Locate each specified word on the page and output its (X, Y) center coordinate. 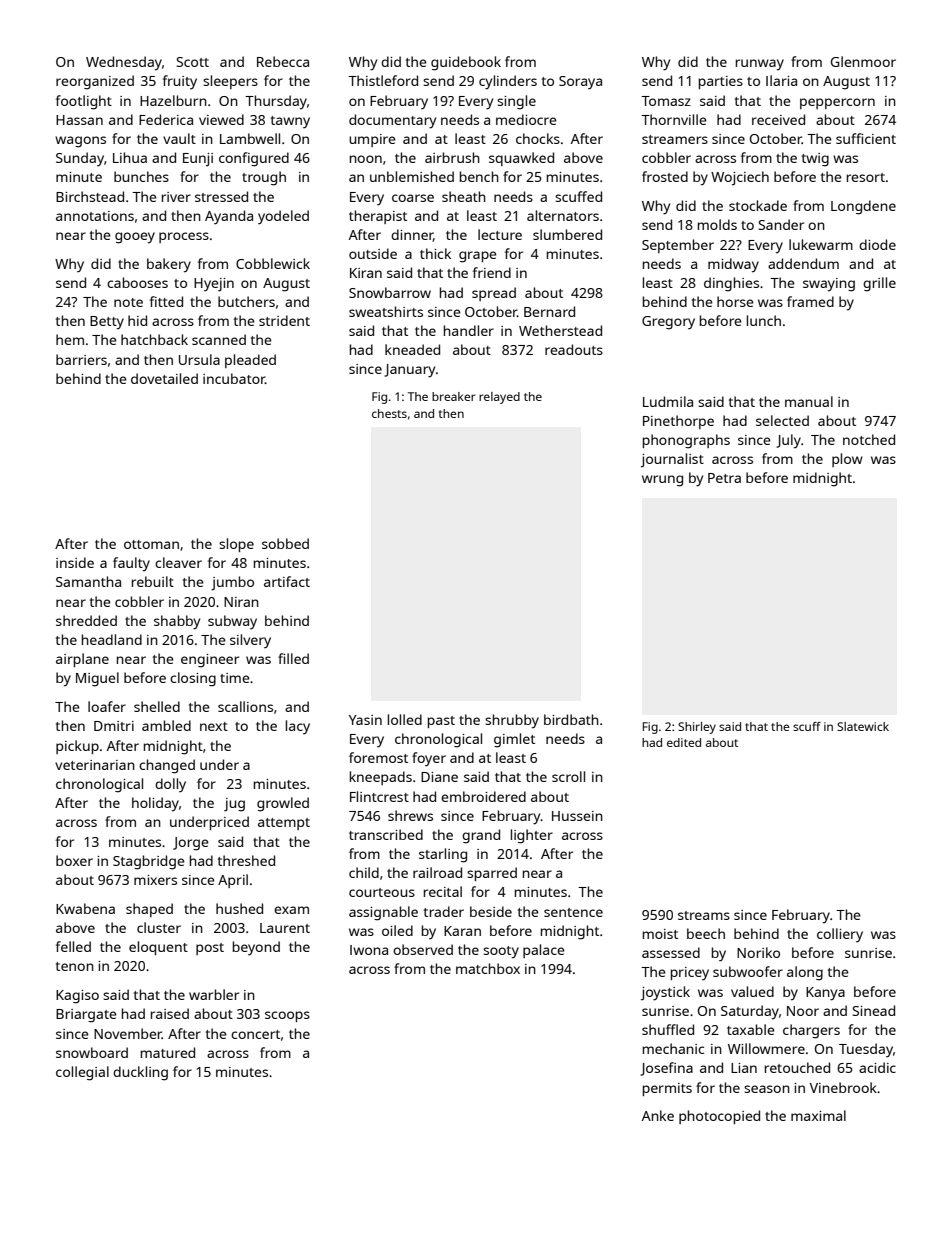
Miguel (97, 679)
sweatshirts (386, 311)
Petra (724, 478)
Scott (193, 62)
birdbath (571, 719)
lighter (532, 836)
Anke (658, 1115)
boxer (74, 860)
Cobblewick (273, 263)
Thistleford (383, 80)
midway (733, 265)
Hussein (577, 816)
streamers (675, 139)
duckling (140, 1073)
